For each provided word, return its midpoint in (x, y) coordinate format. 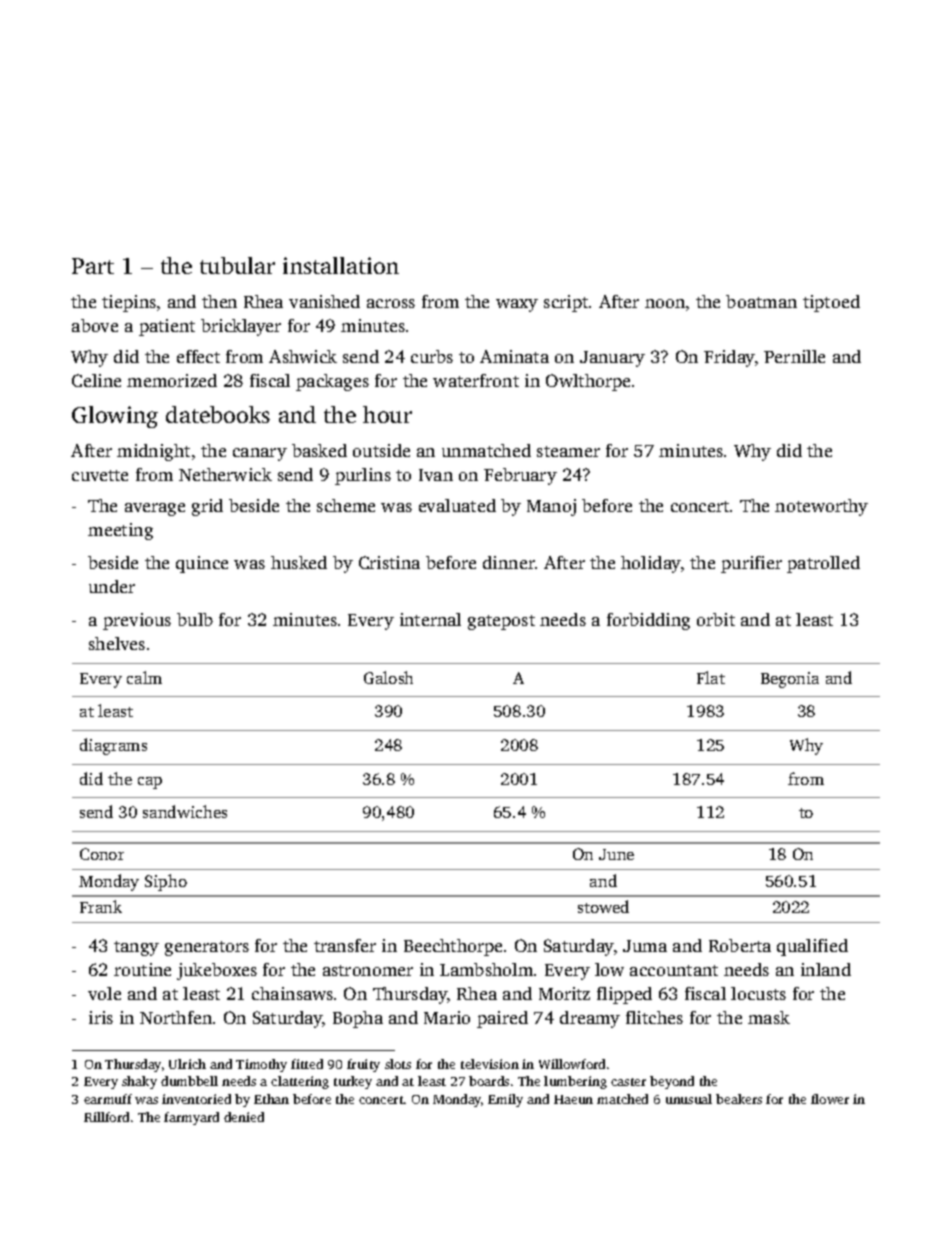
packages (332, 382)
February (520, 476)
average (155, 509)
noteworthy (821, 507)
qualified (812, 947)
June (616, 854)
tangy (136, 948)
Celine (96, 380)
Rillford (106, 1117)
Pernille (794, 356)
